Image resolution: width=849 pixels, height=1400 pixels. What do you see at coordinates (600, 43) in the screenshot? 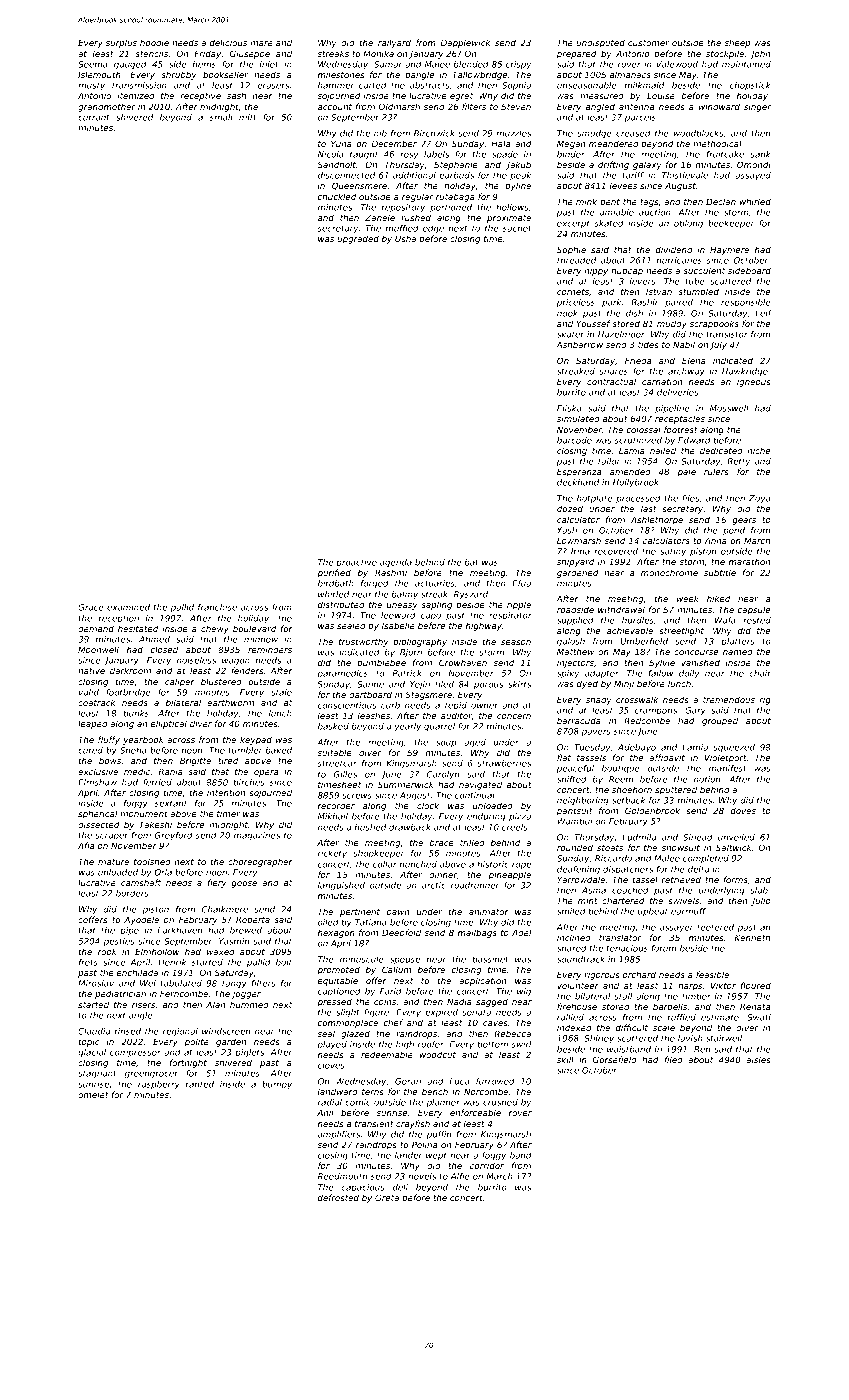
I see `undisputed` at bounding box center [600, 43].
